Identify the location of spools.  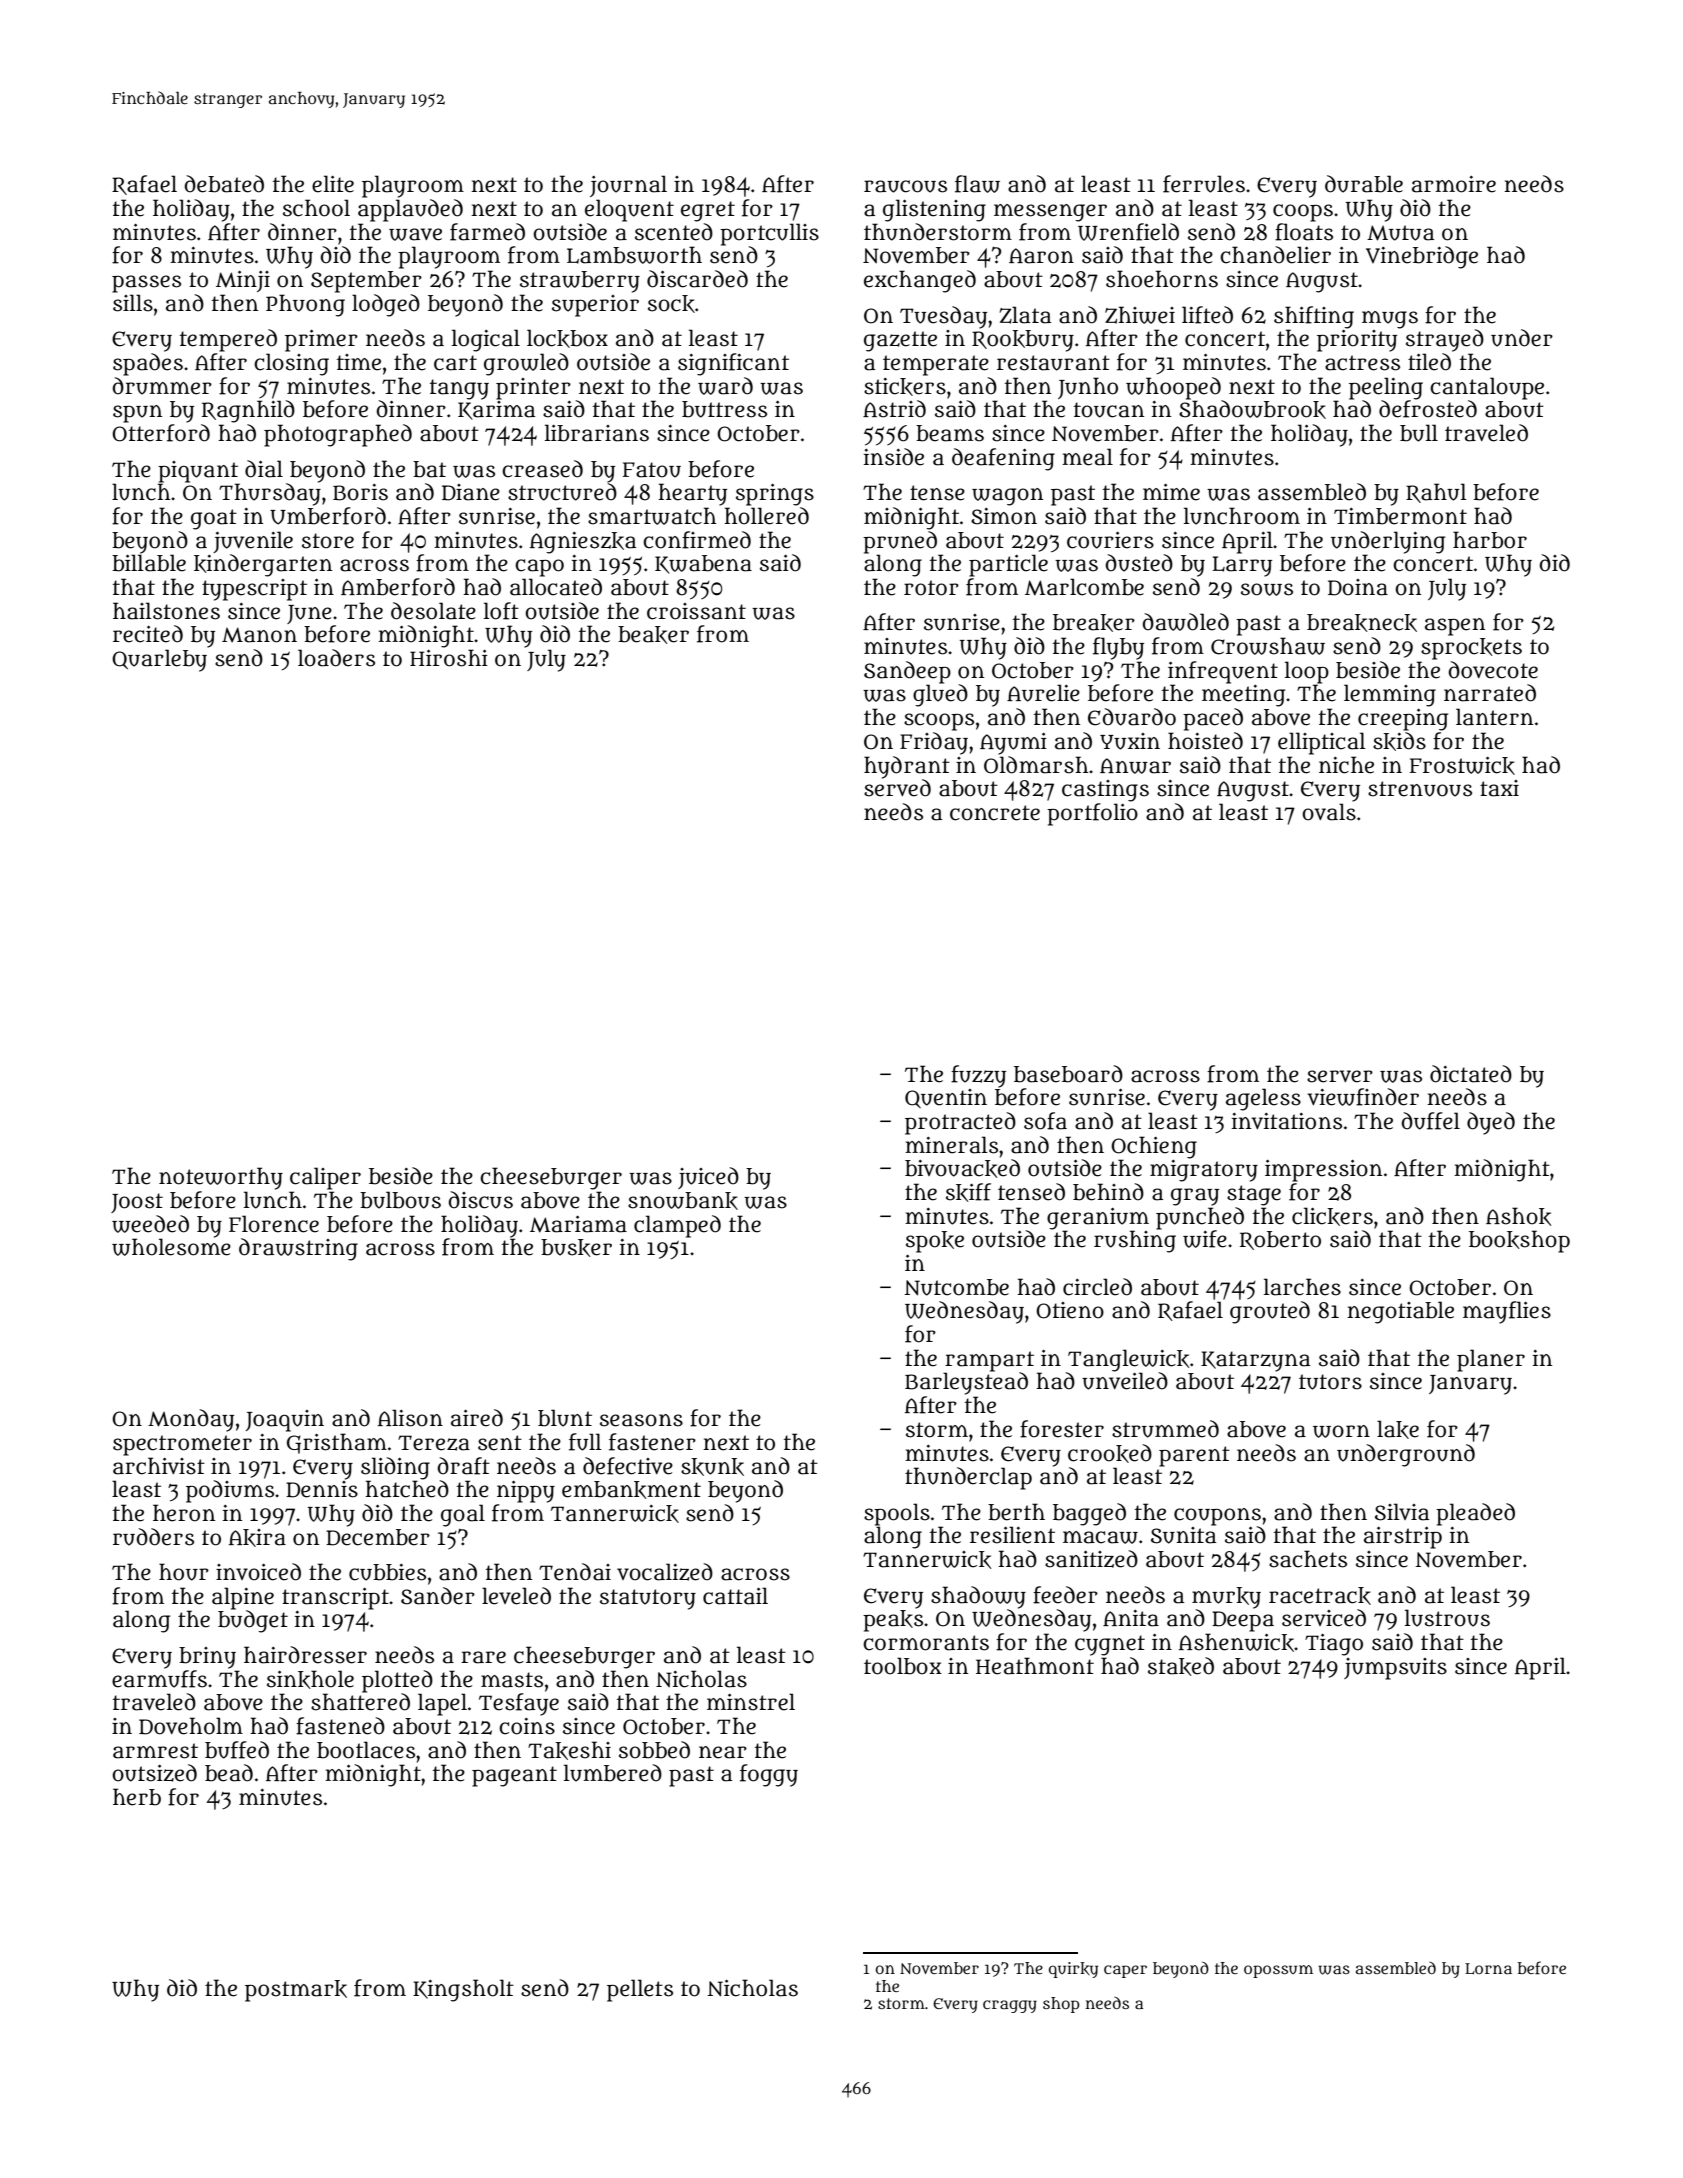
(897, 1514).
